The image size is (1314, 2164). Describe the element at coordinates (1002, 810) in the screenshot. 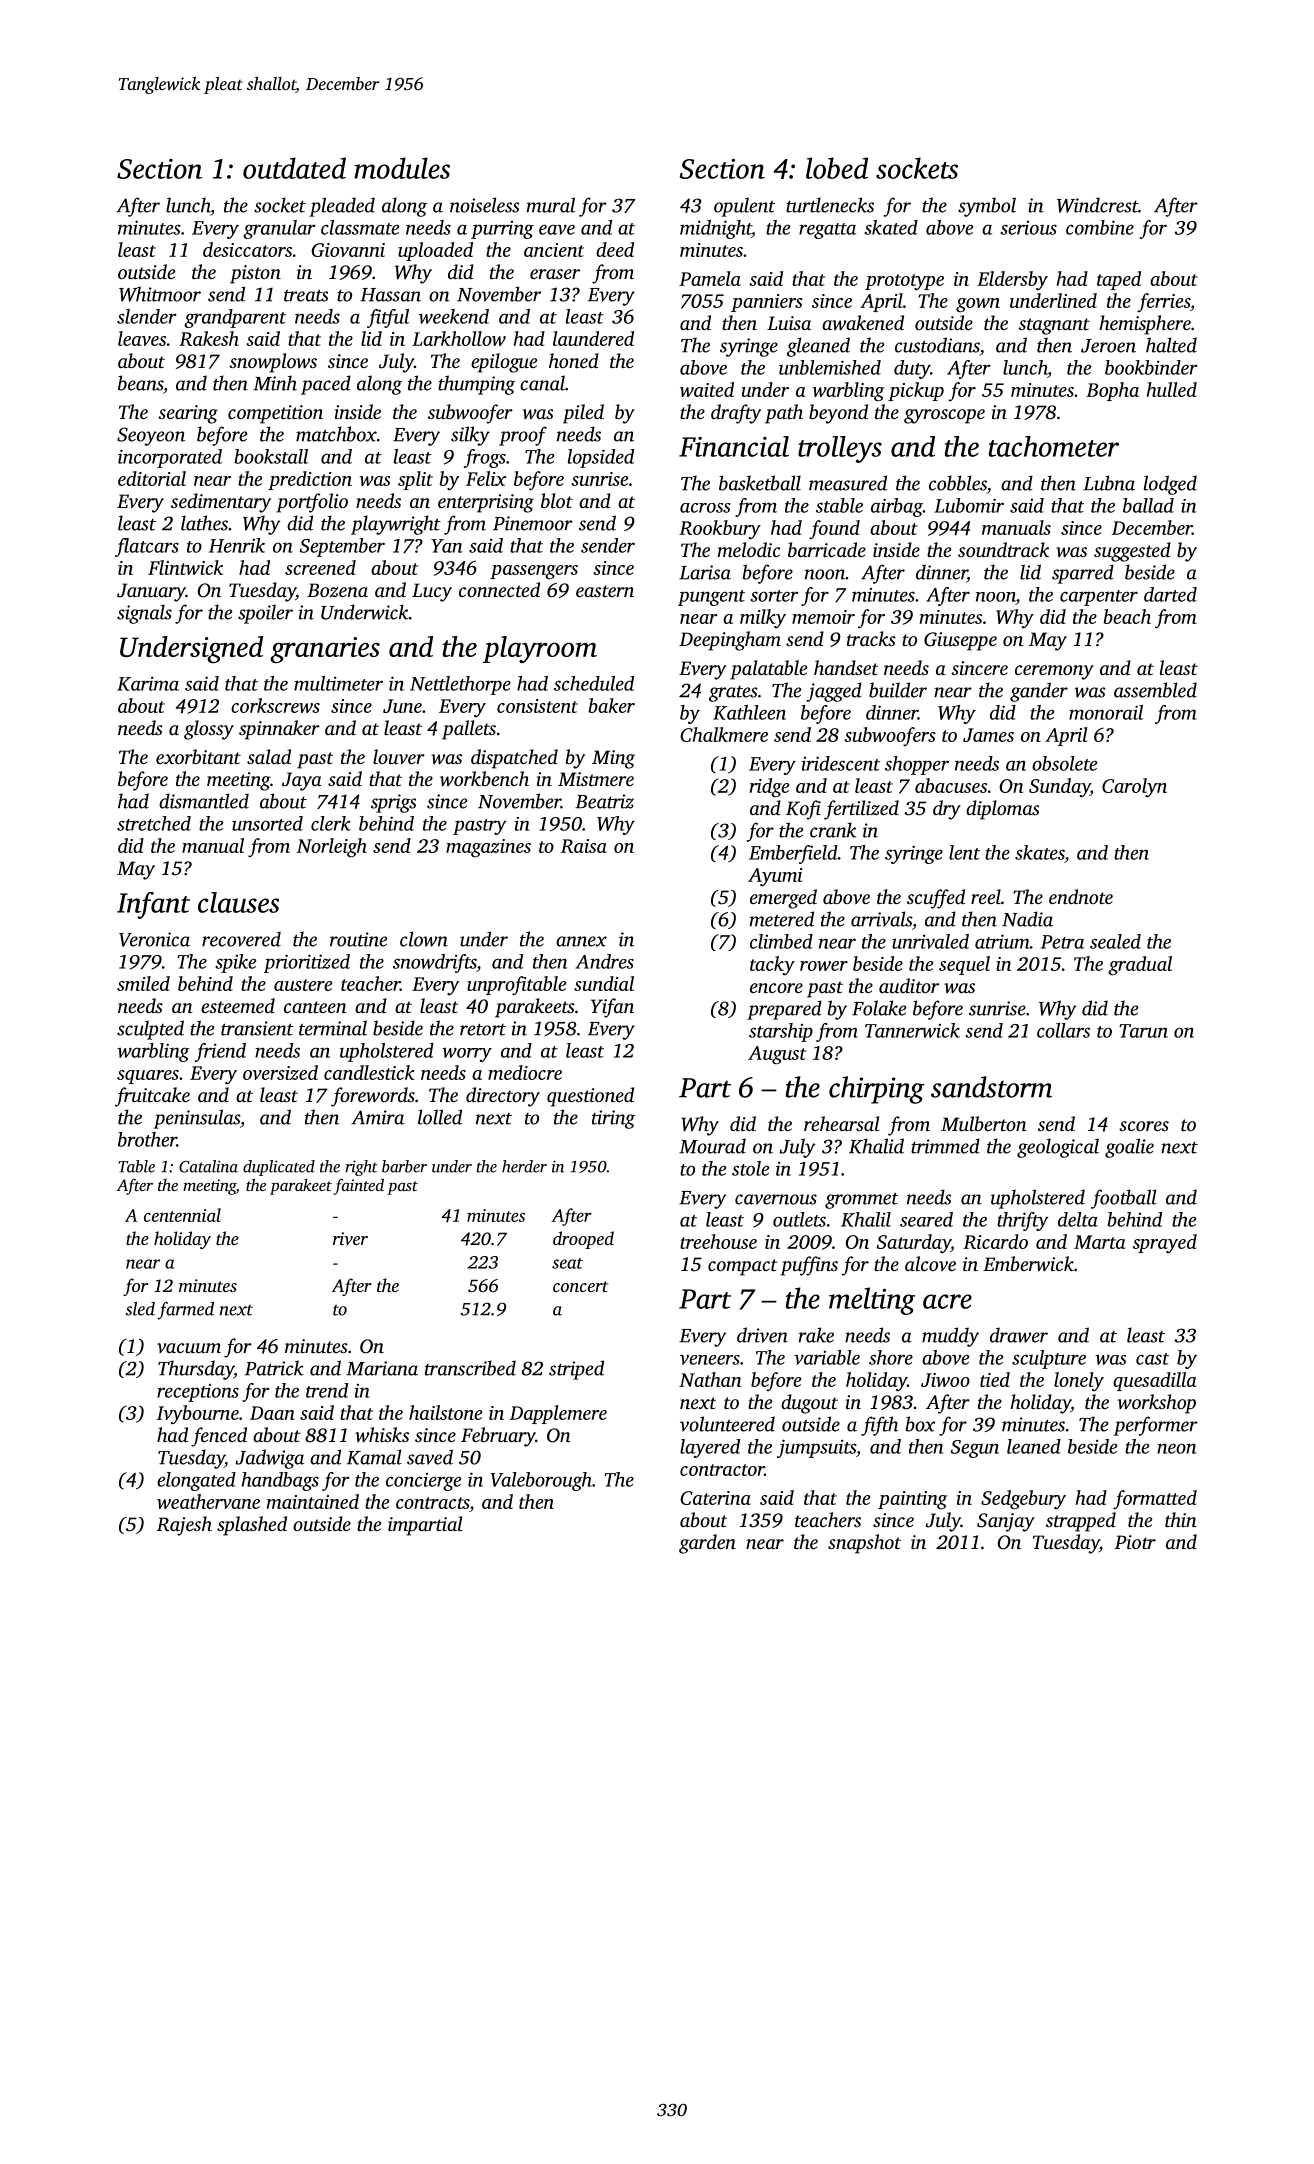

I see `diplomas` at that location.
